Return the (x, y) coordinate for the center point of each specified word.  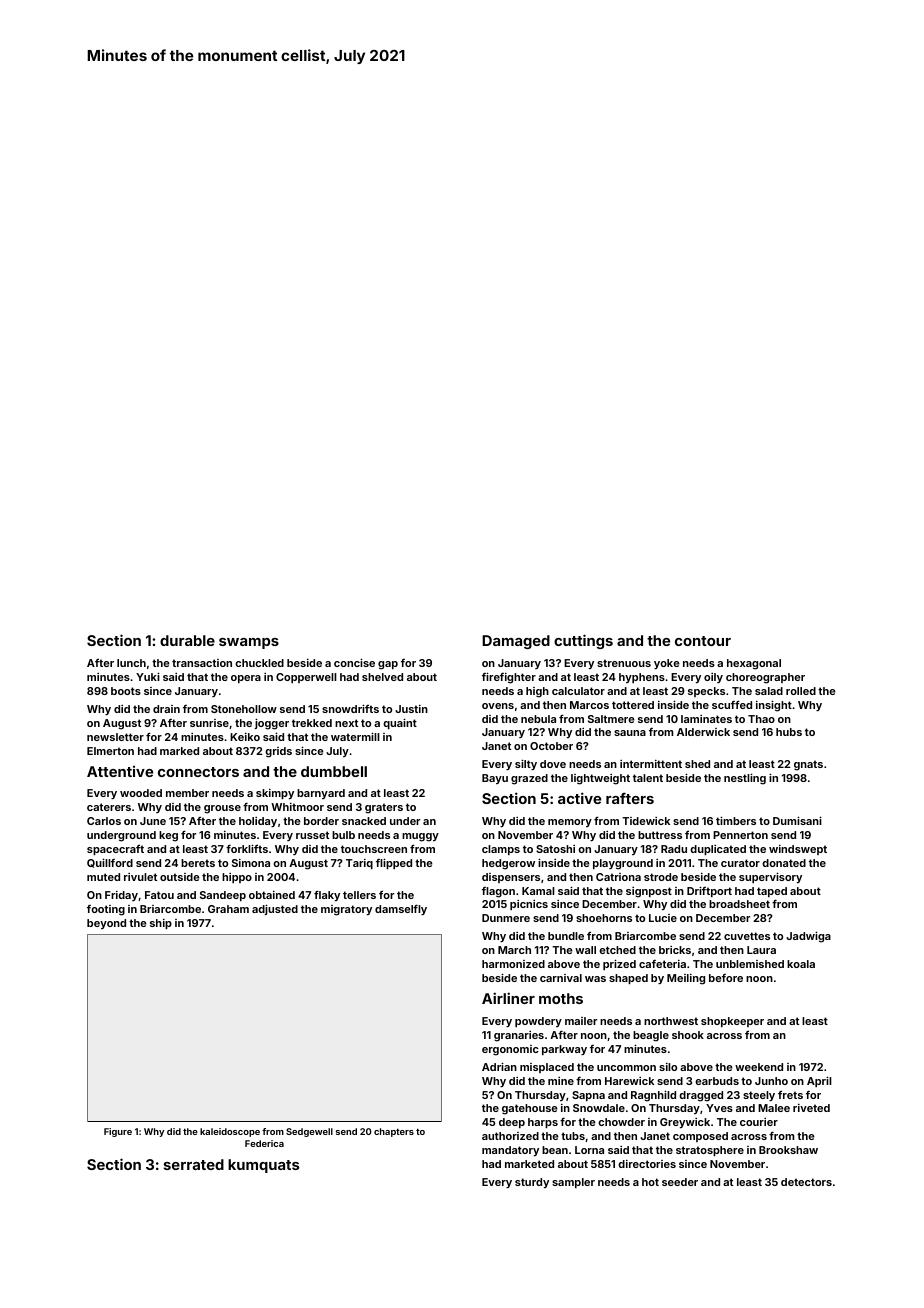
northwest (671, 1021)
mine (561, 1081)
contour (703, 641)
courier (759, 1122)
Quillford (110, 863)
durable (187, 640)
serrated (194, 1164)
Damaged (516, 642)
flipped (394, 863)
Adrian (499, 1066)
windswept (798, 850)
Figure (118, 1132)
